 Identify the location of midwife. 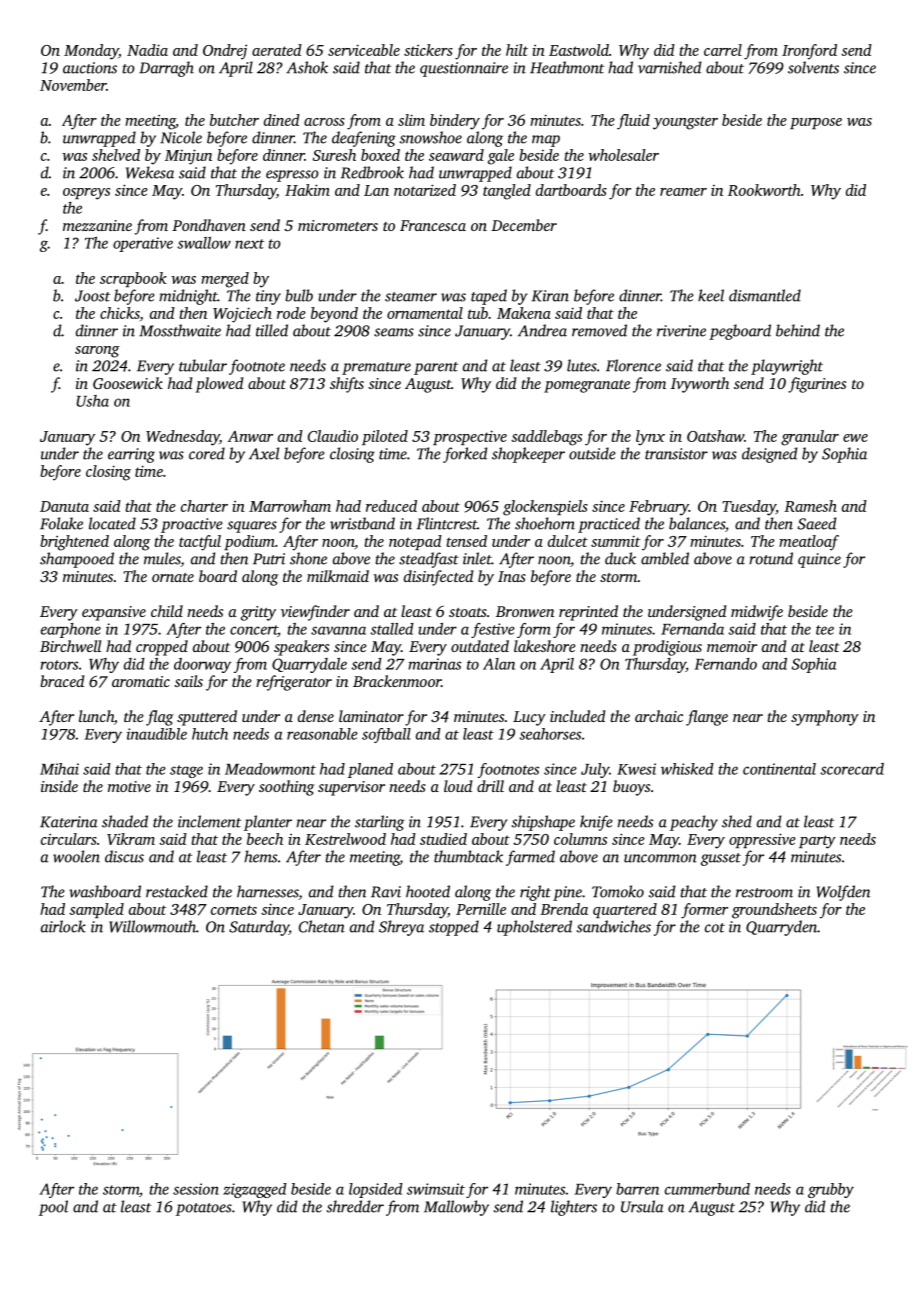
(757, 613).
